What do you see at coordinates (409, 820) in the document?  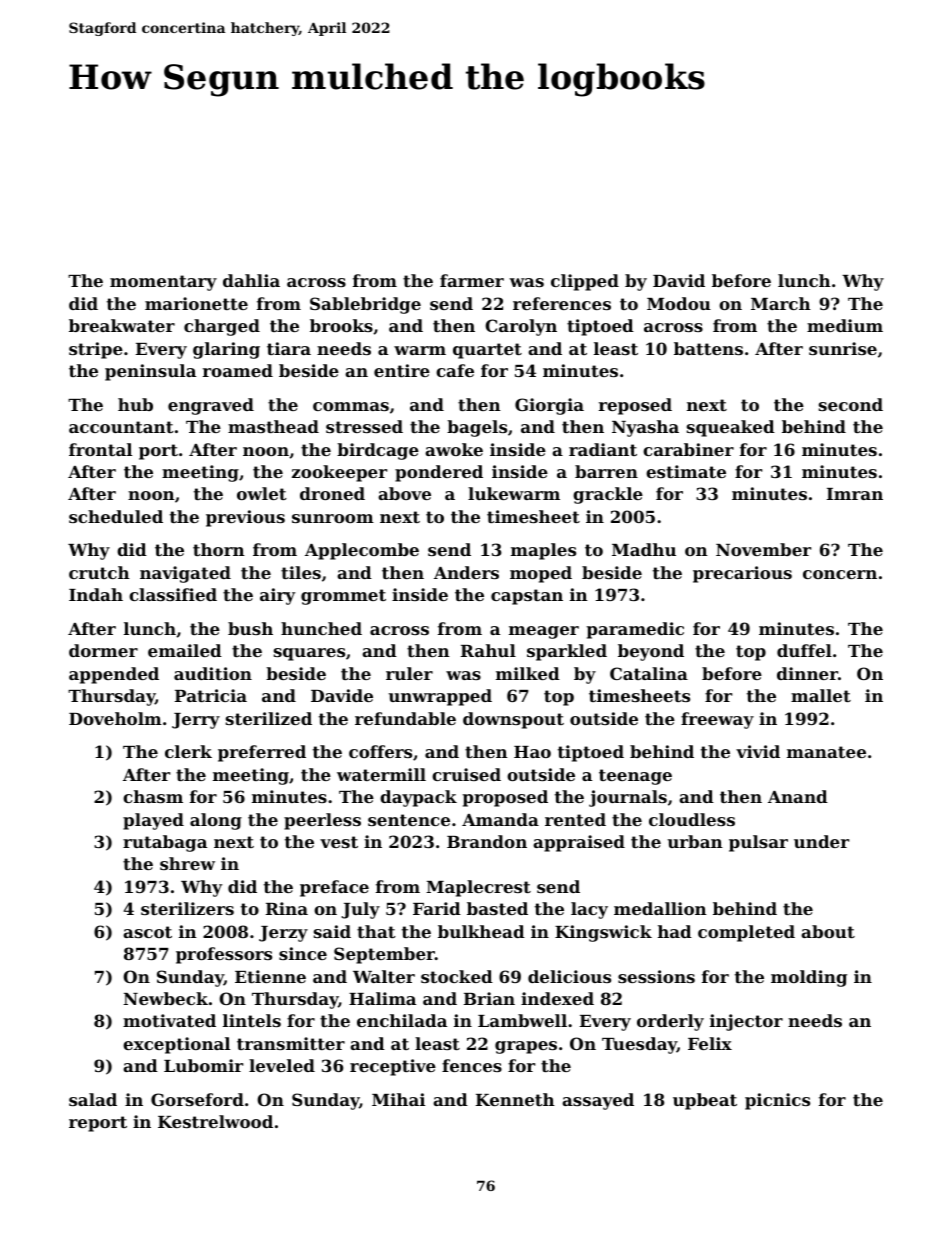 I see `sentence` at bounding box center [409, 820].
